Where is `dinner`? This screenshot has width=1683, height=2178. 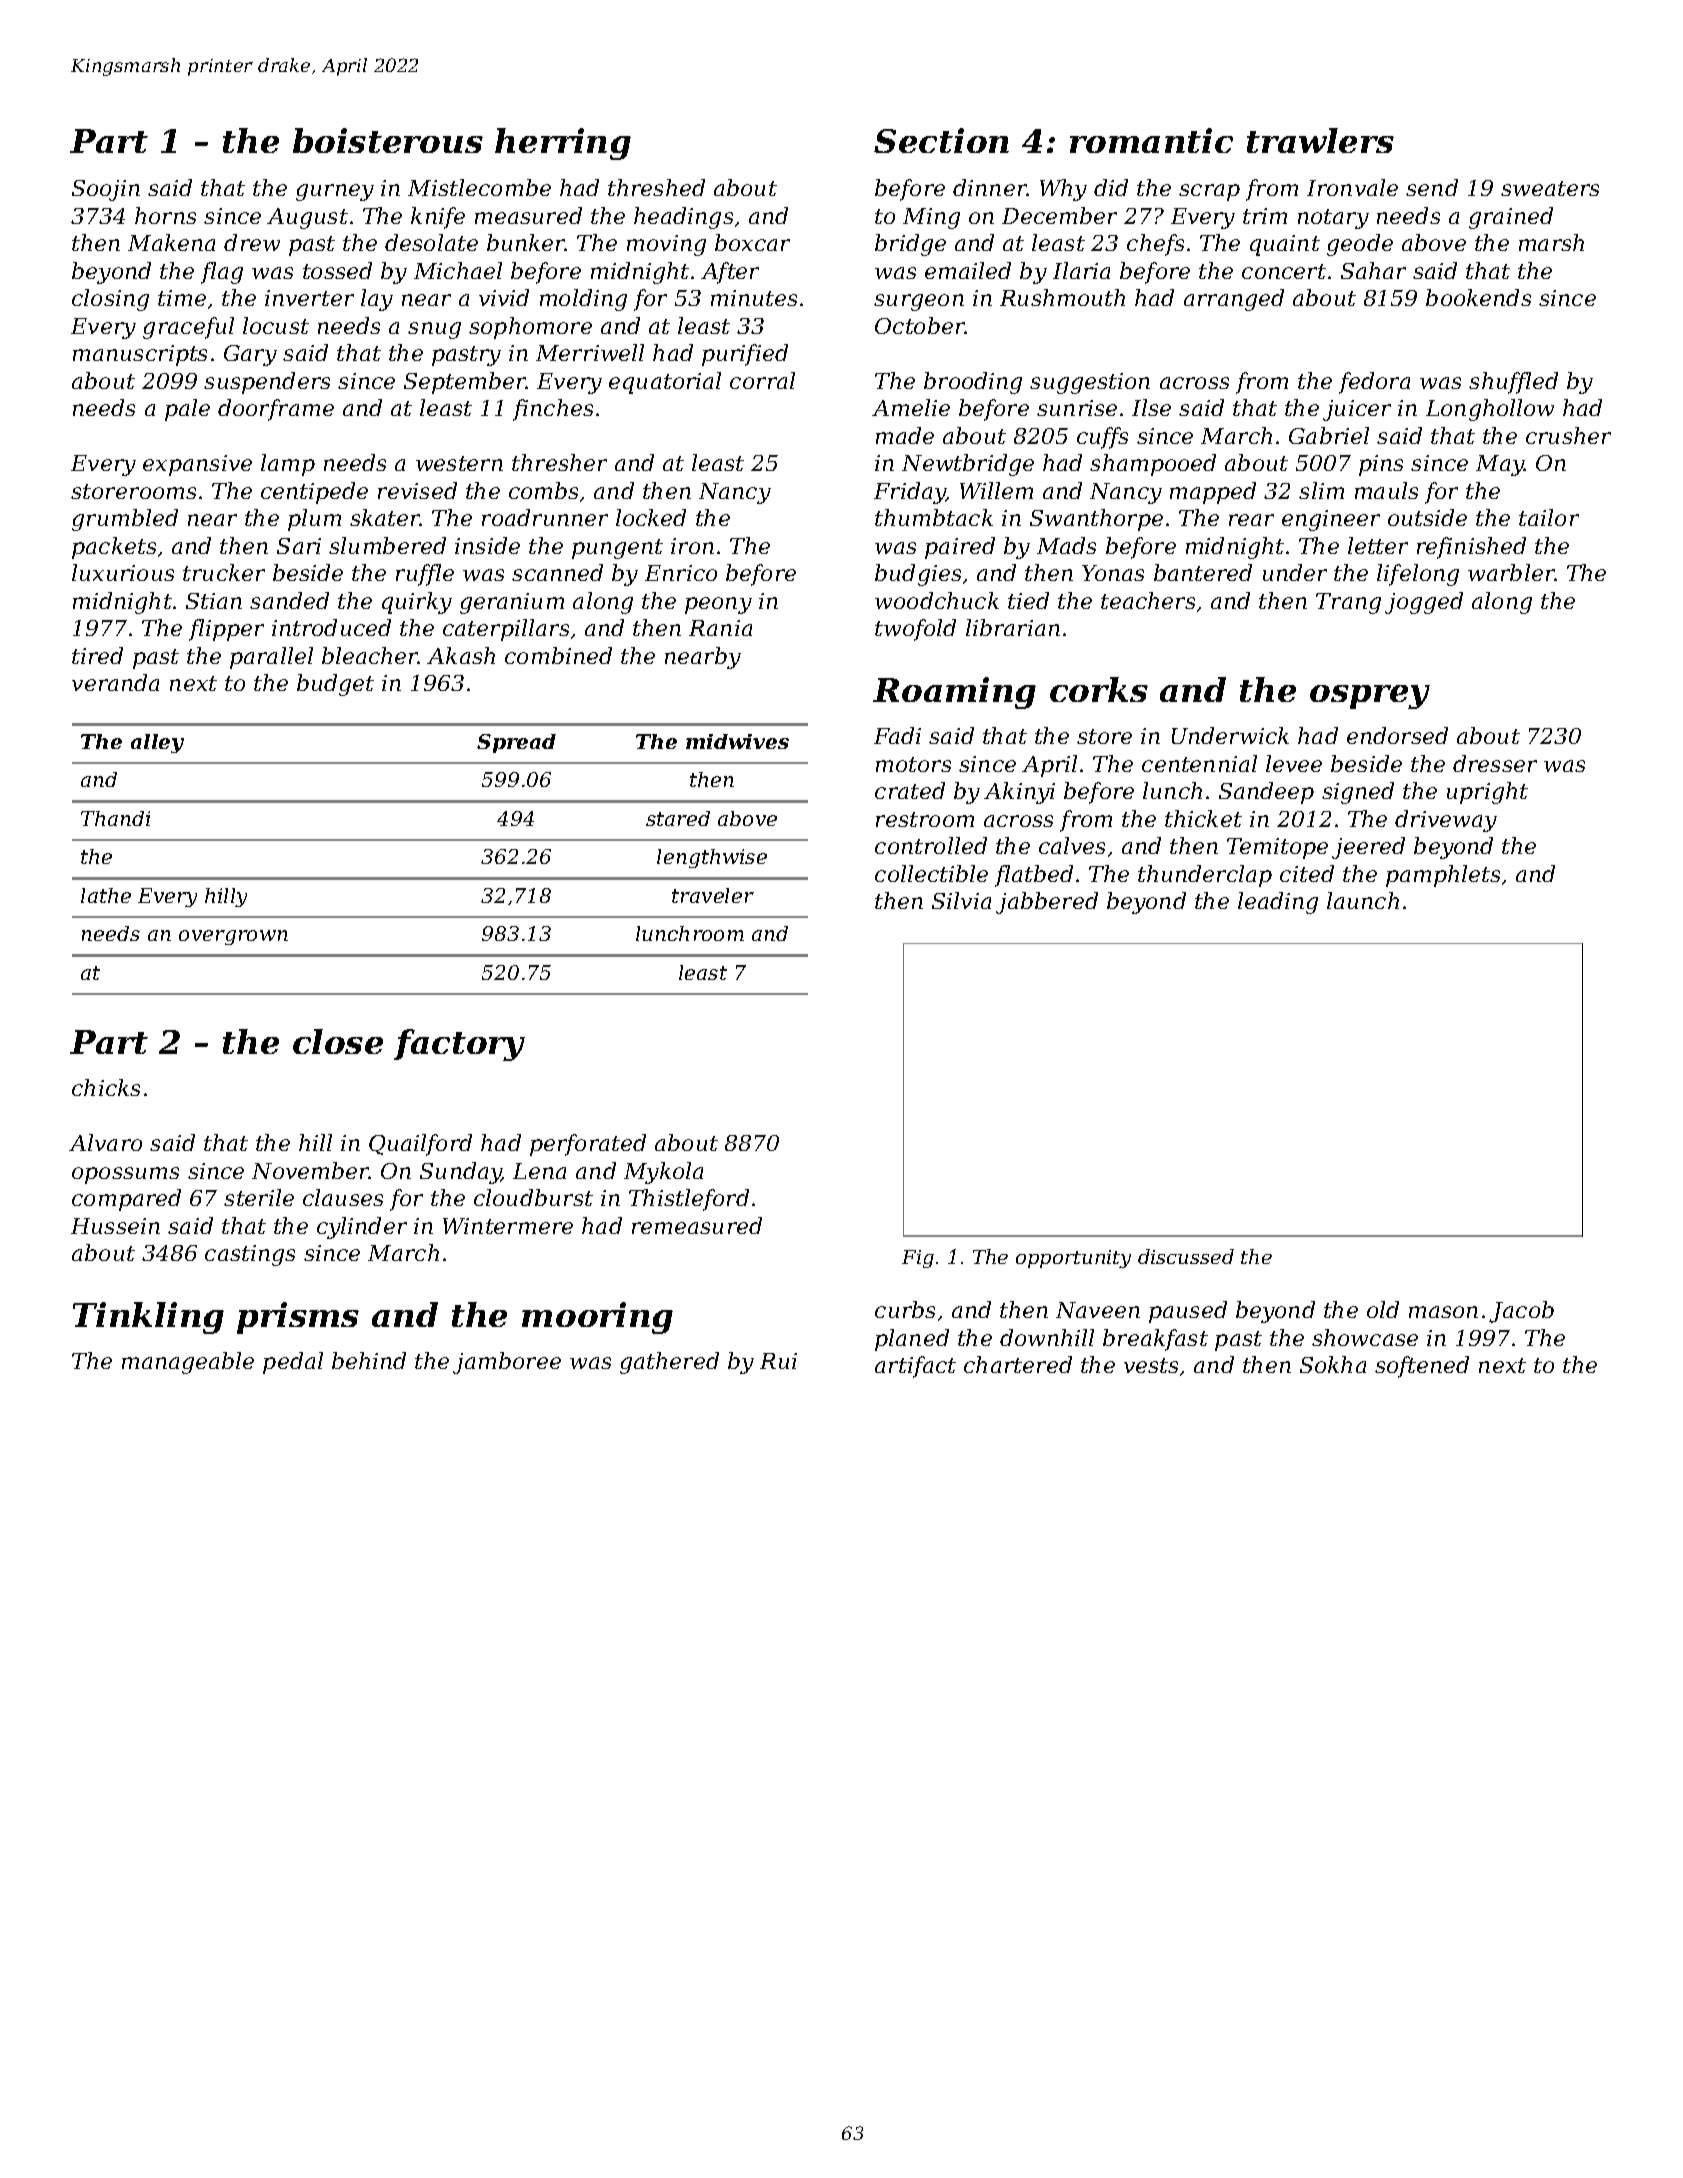 dinner is located at coordinates (990, 187).
